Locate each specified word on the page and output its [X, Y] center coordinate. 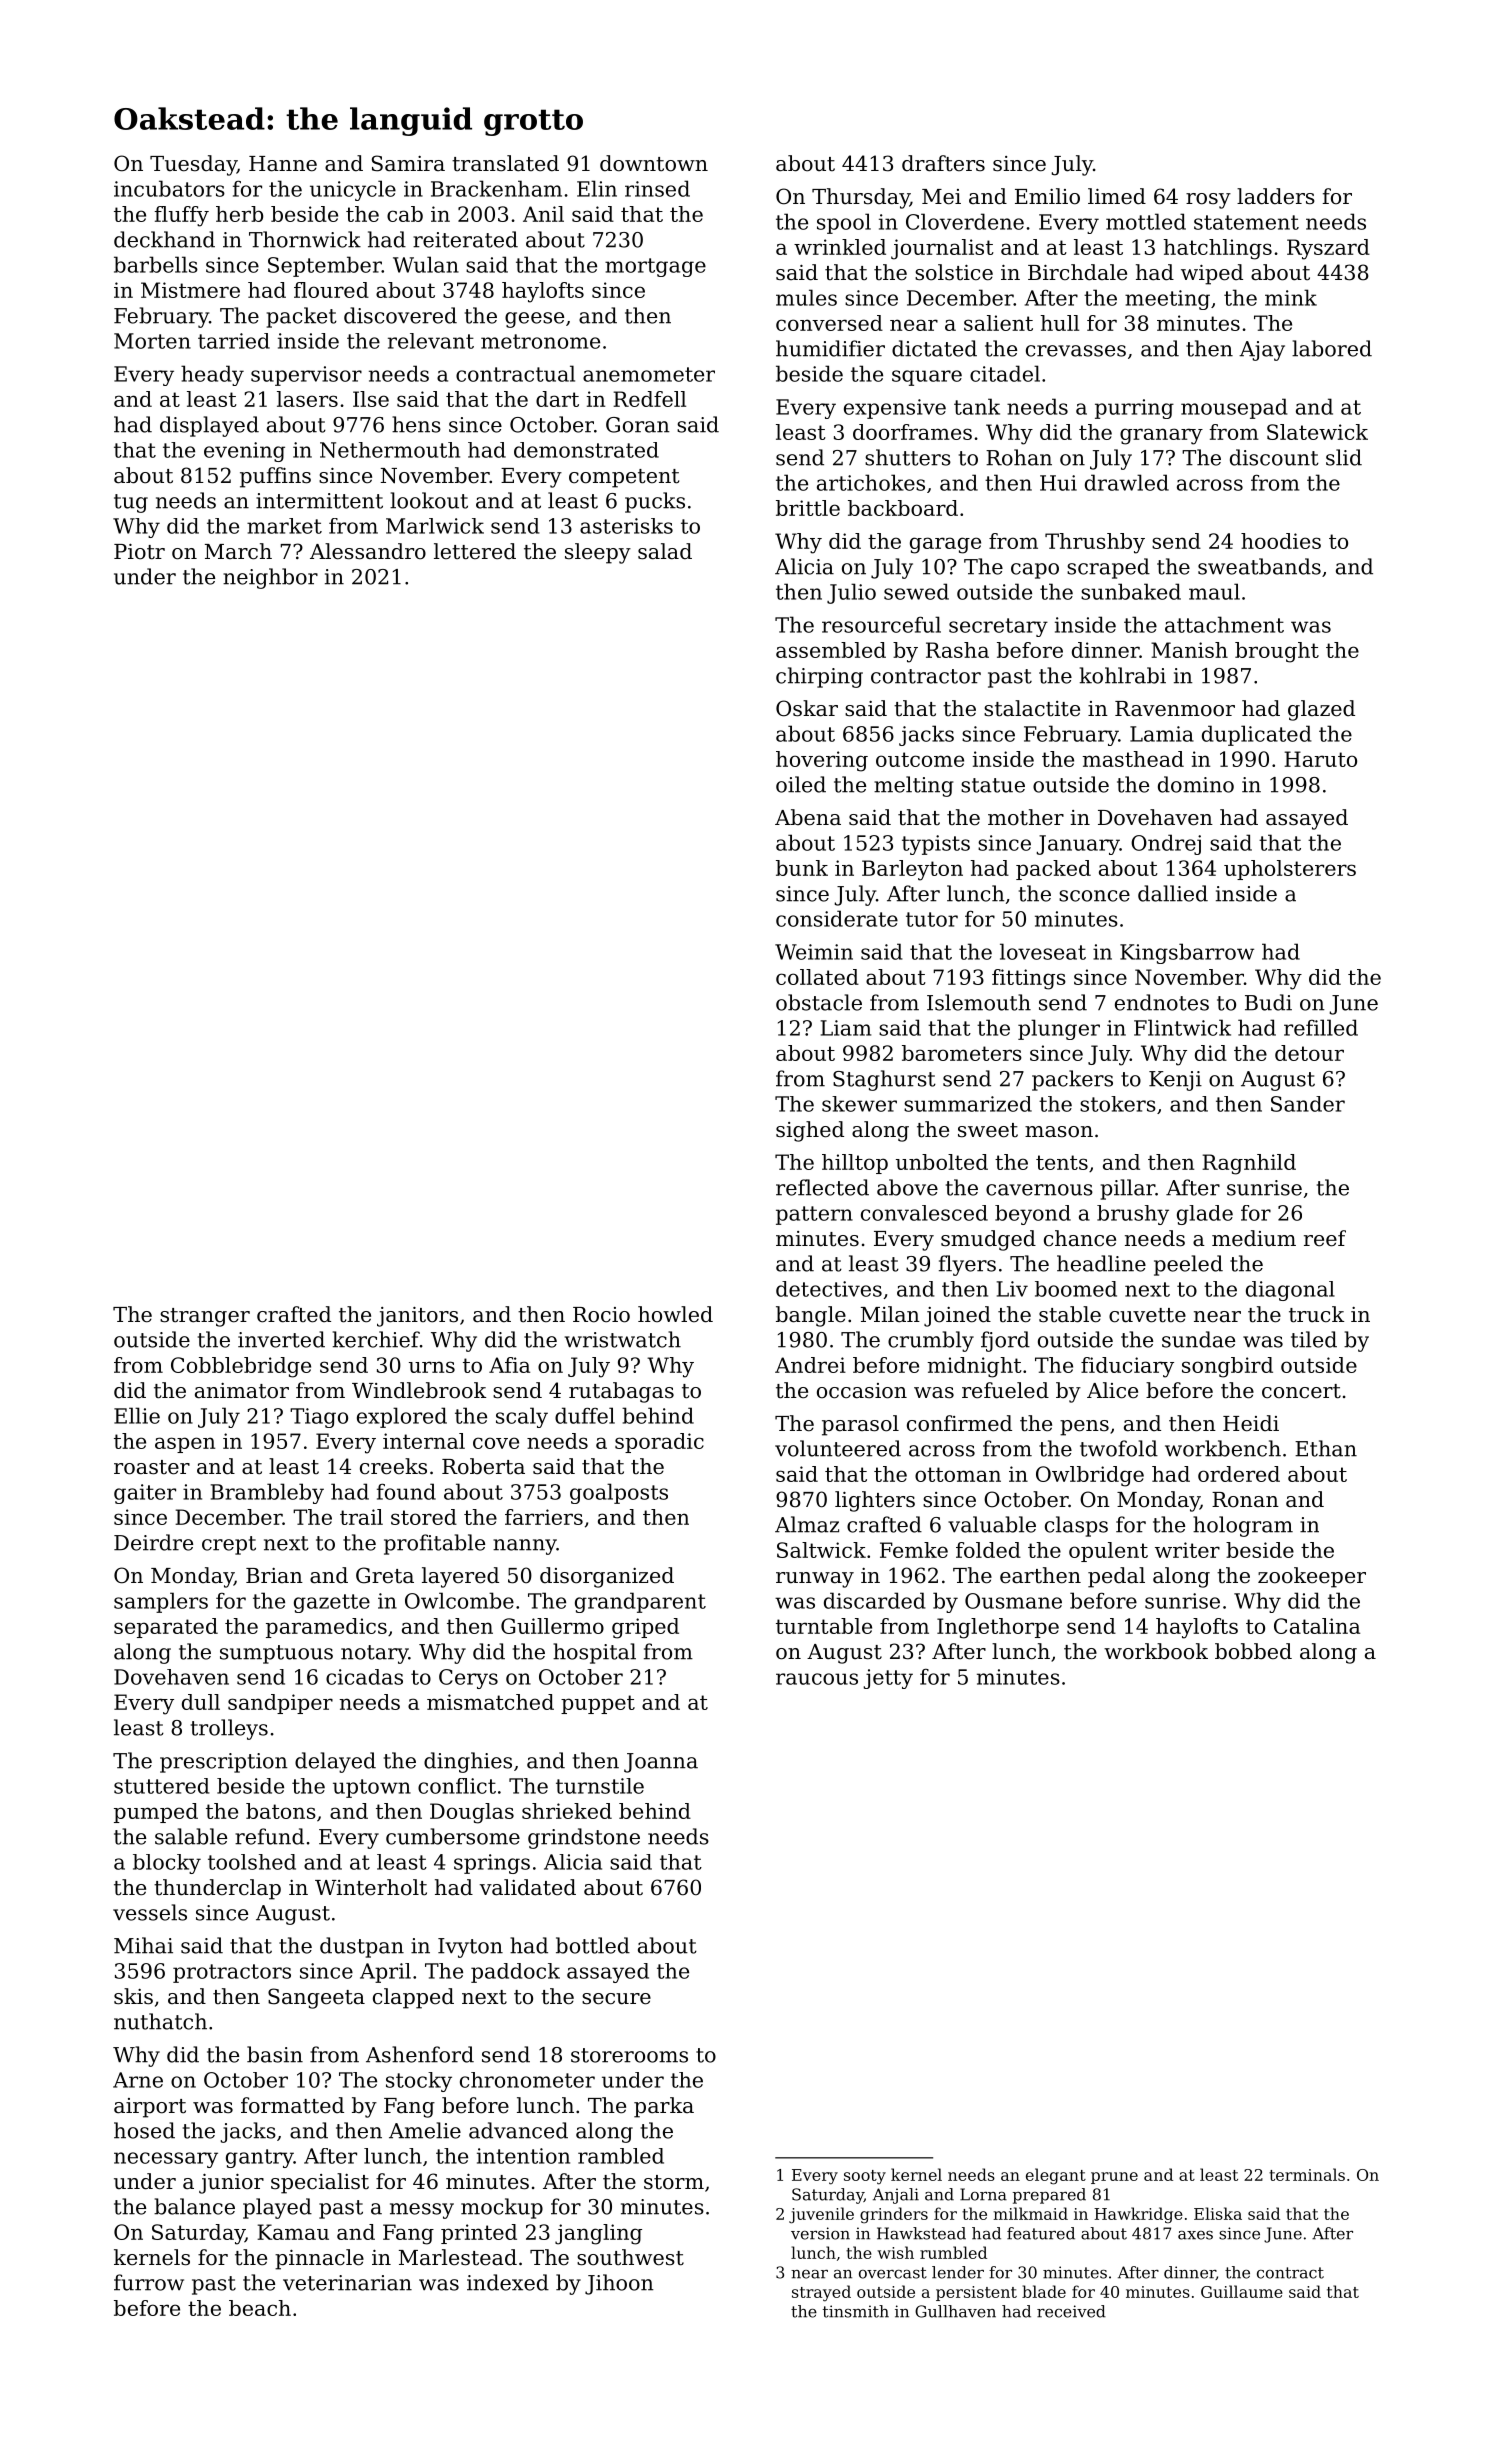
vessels [150, 1912]
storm [674, 2182]
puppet [598, 1704]
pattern [814, 1215]
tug [131, 503]
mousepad [1234, 408]
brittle [808, 508]
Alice [1112, 1390]
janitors [417, 1317]
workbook [1156, 1651]
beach [260, 2308]
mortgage [655, 267]
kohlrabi [1123, 675]
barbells [156, 264]
